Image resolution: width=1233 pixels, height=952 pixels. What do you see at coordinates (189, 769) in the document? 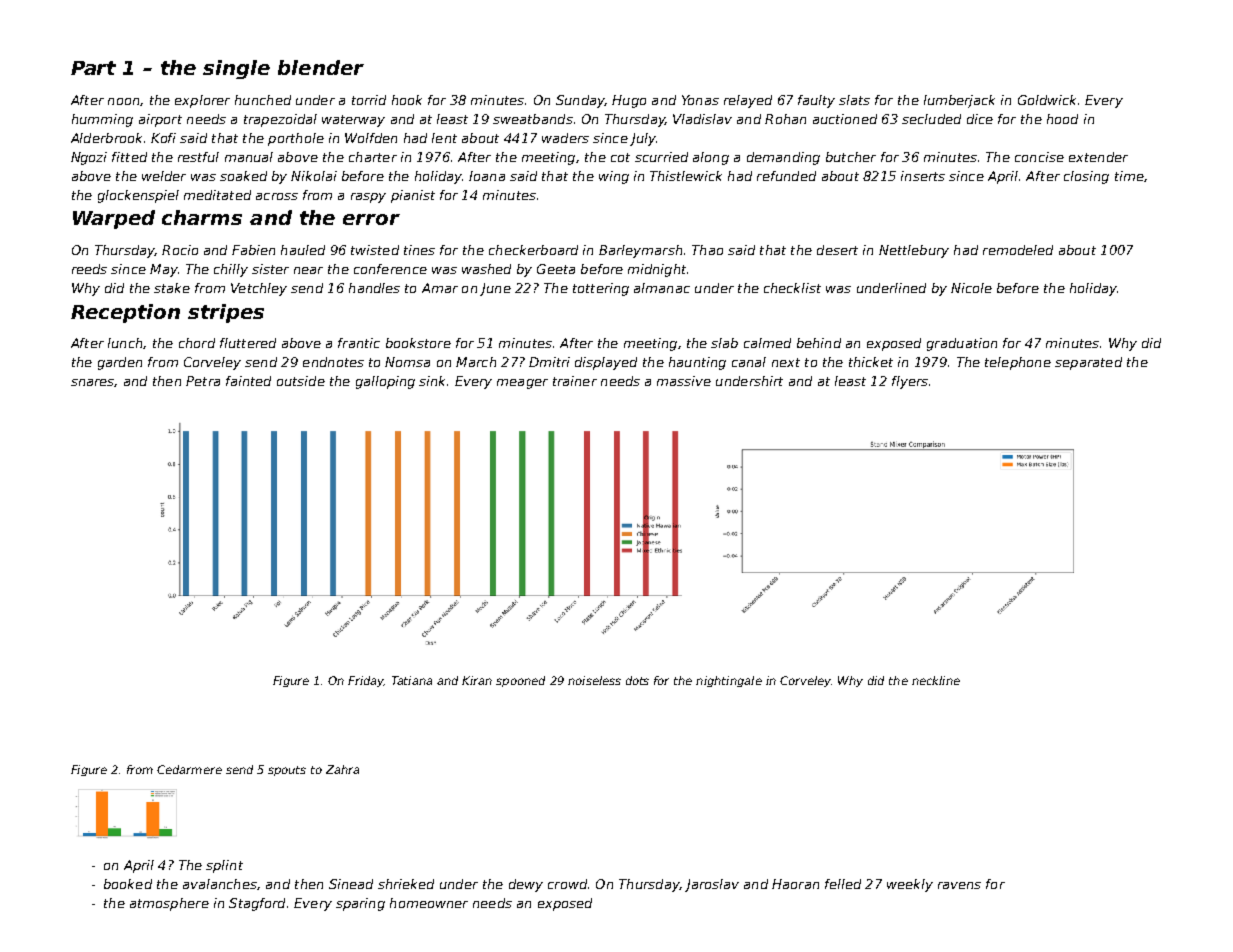
I see `Cedarmere` at bounding box center [189, 769].
